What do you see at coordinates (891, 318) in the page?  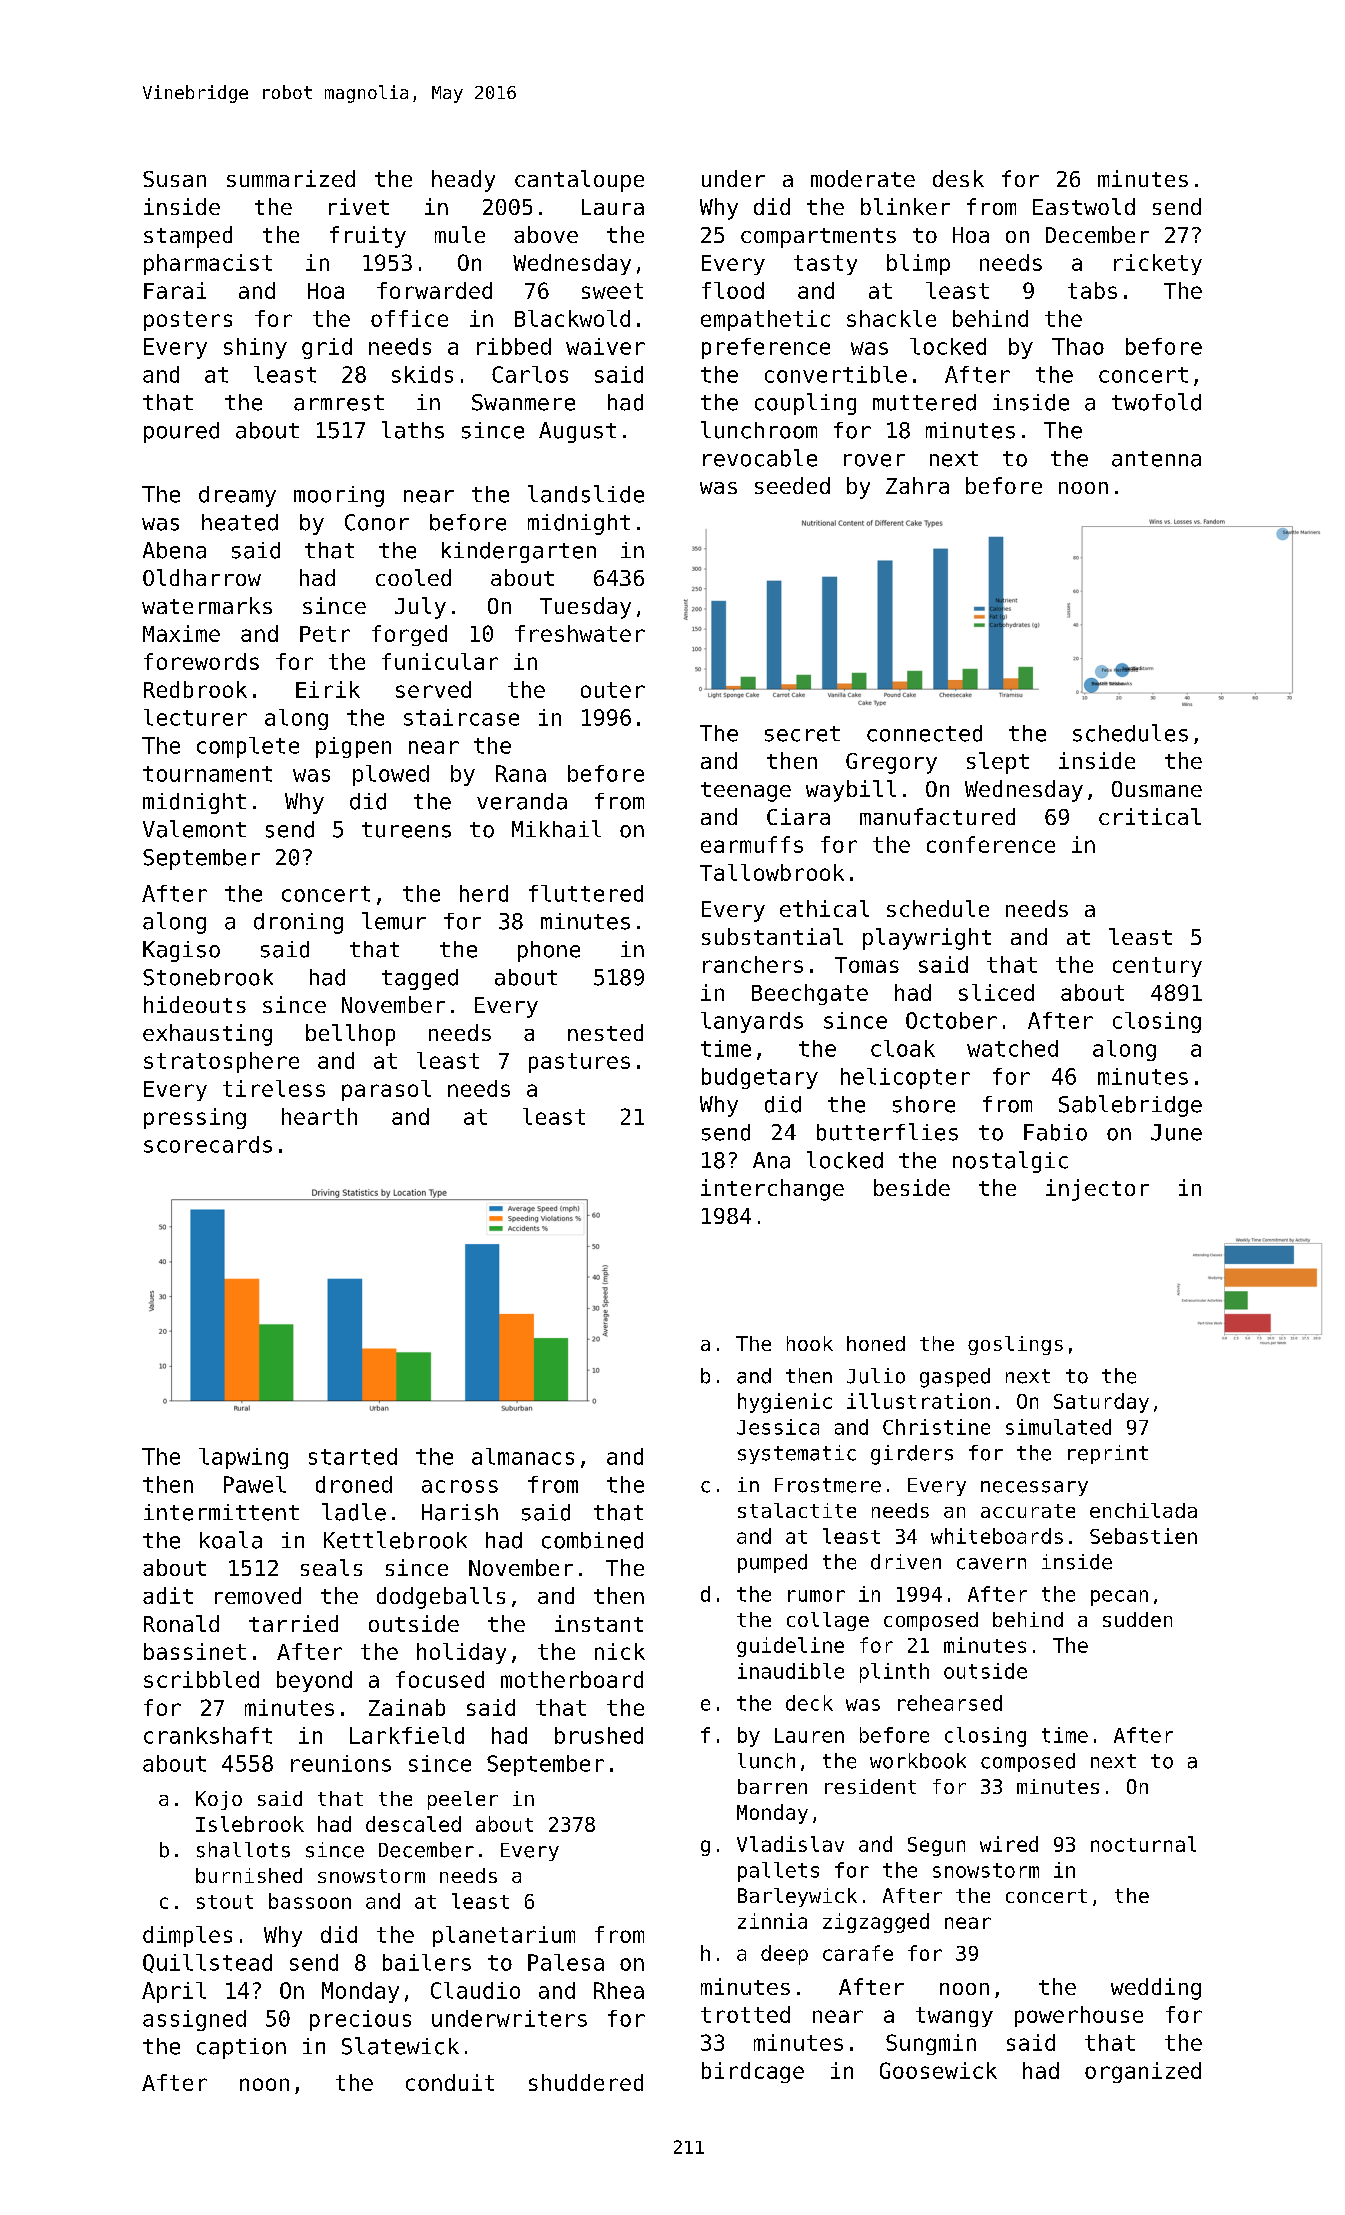 I see `shackle` at bounding box center [891, 318].
